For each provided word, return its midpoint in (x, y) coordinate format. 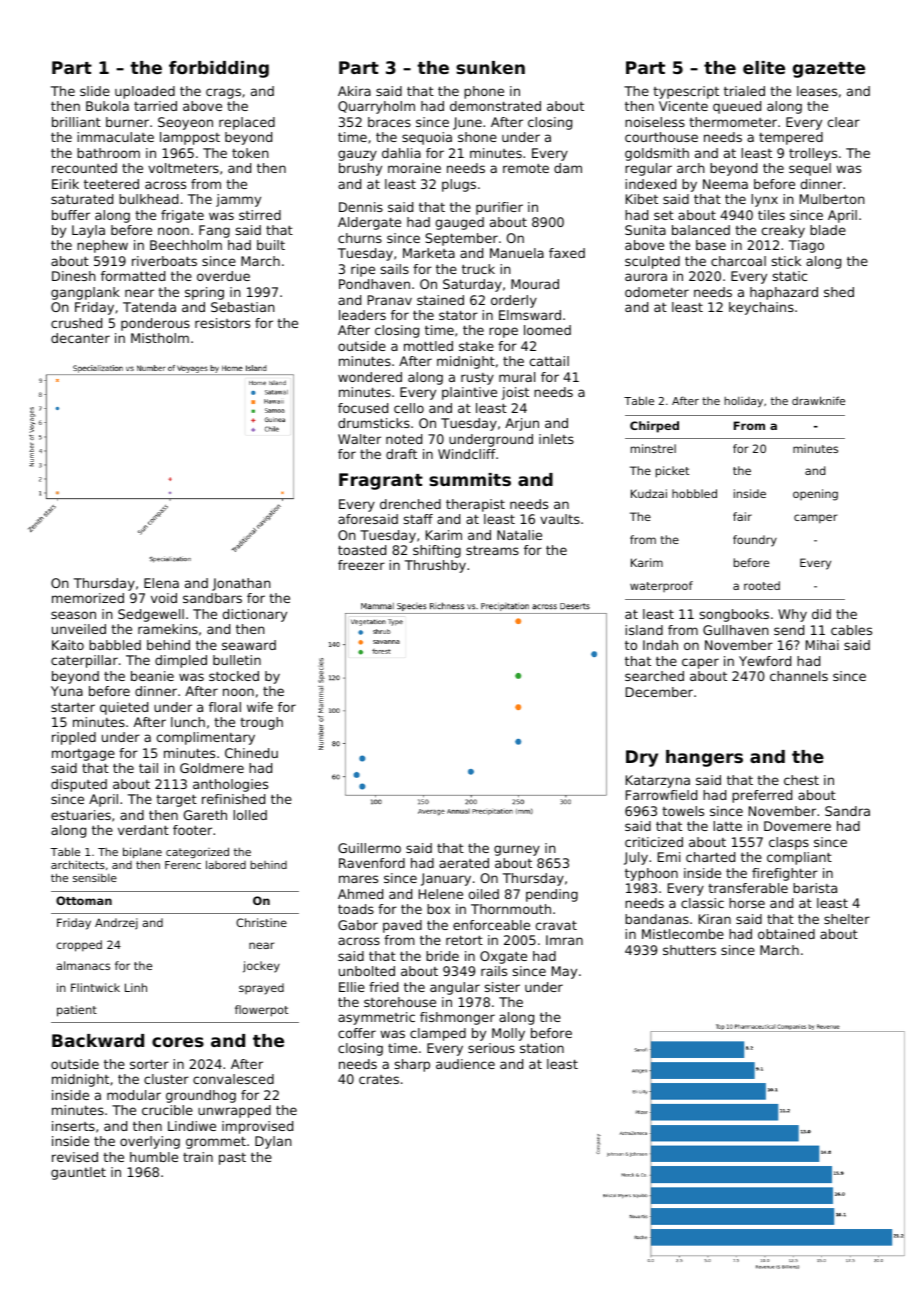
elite (764, 67)
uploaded (145, 92)
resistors (222, 323)
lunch (188, 722)
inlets (556, 439)
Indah (660, 645)
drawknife (818, 400)
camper (816, 519)
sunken (490, 67)
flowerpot (261, 1011)
